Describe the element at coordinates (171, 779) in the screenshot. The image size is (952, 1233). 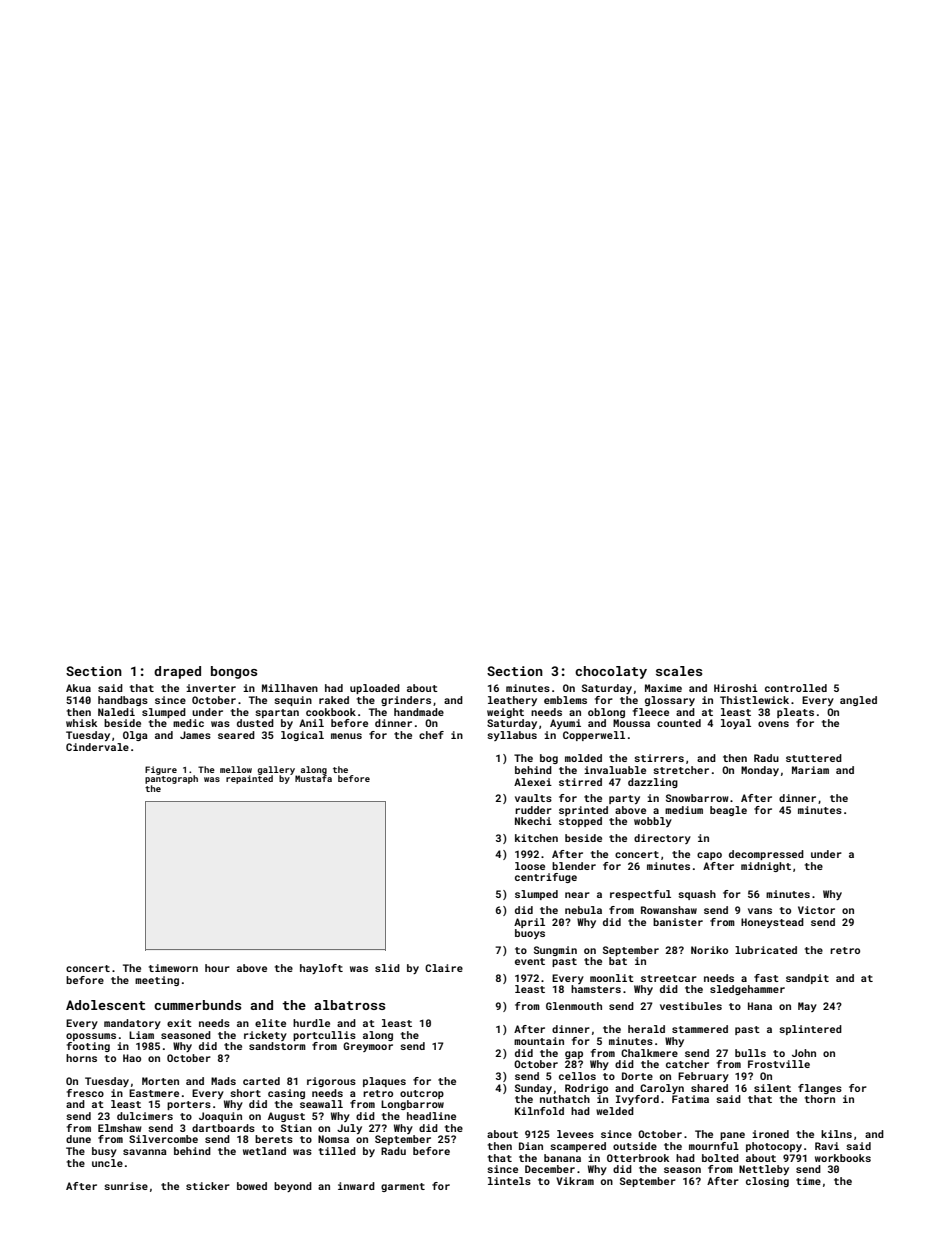
I see `pantograph` at that location.
